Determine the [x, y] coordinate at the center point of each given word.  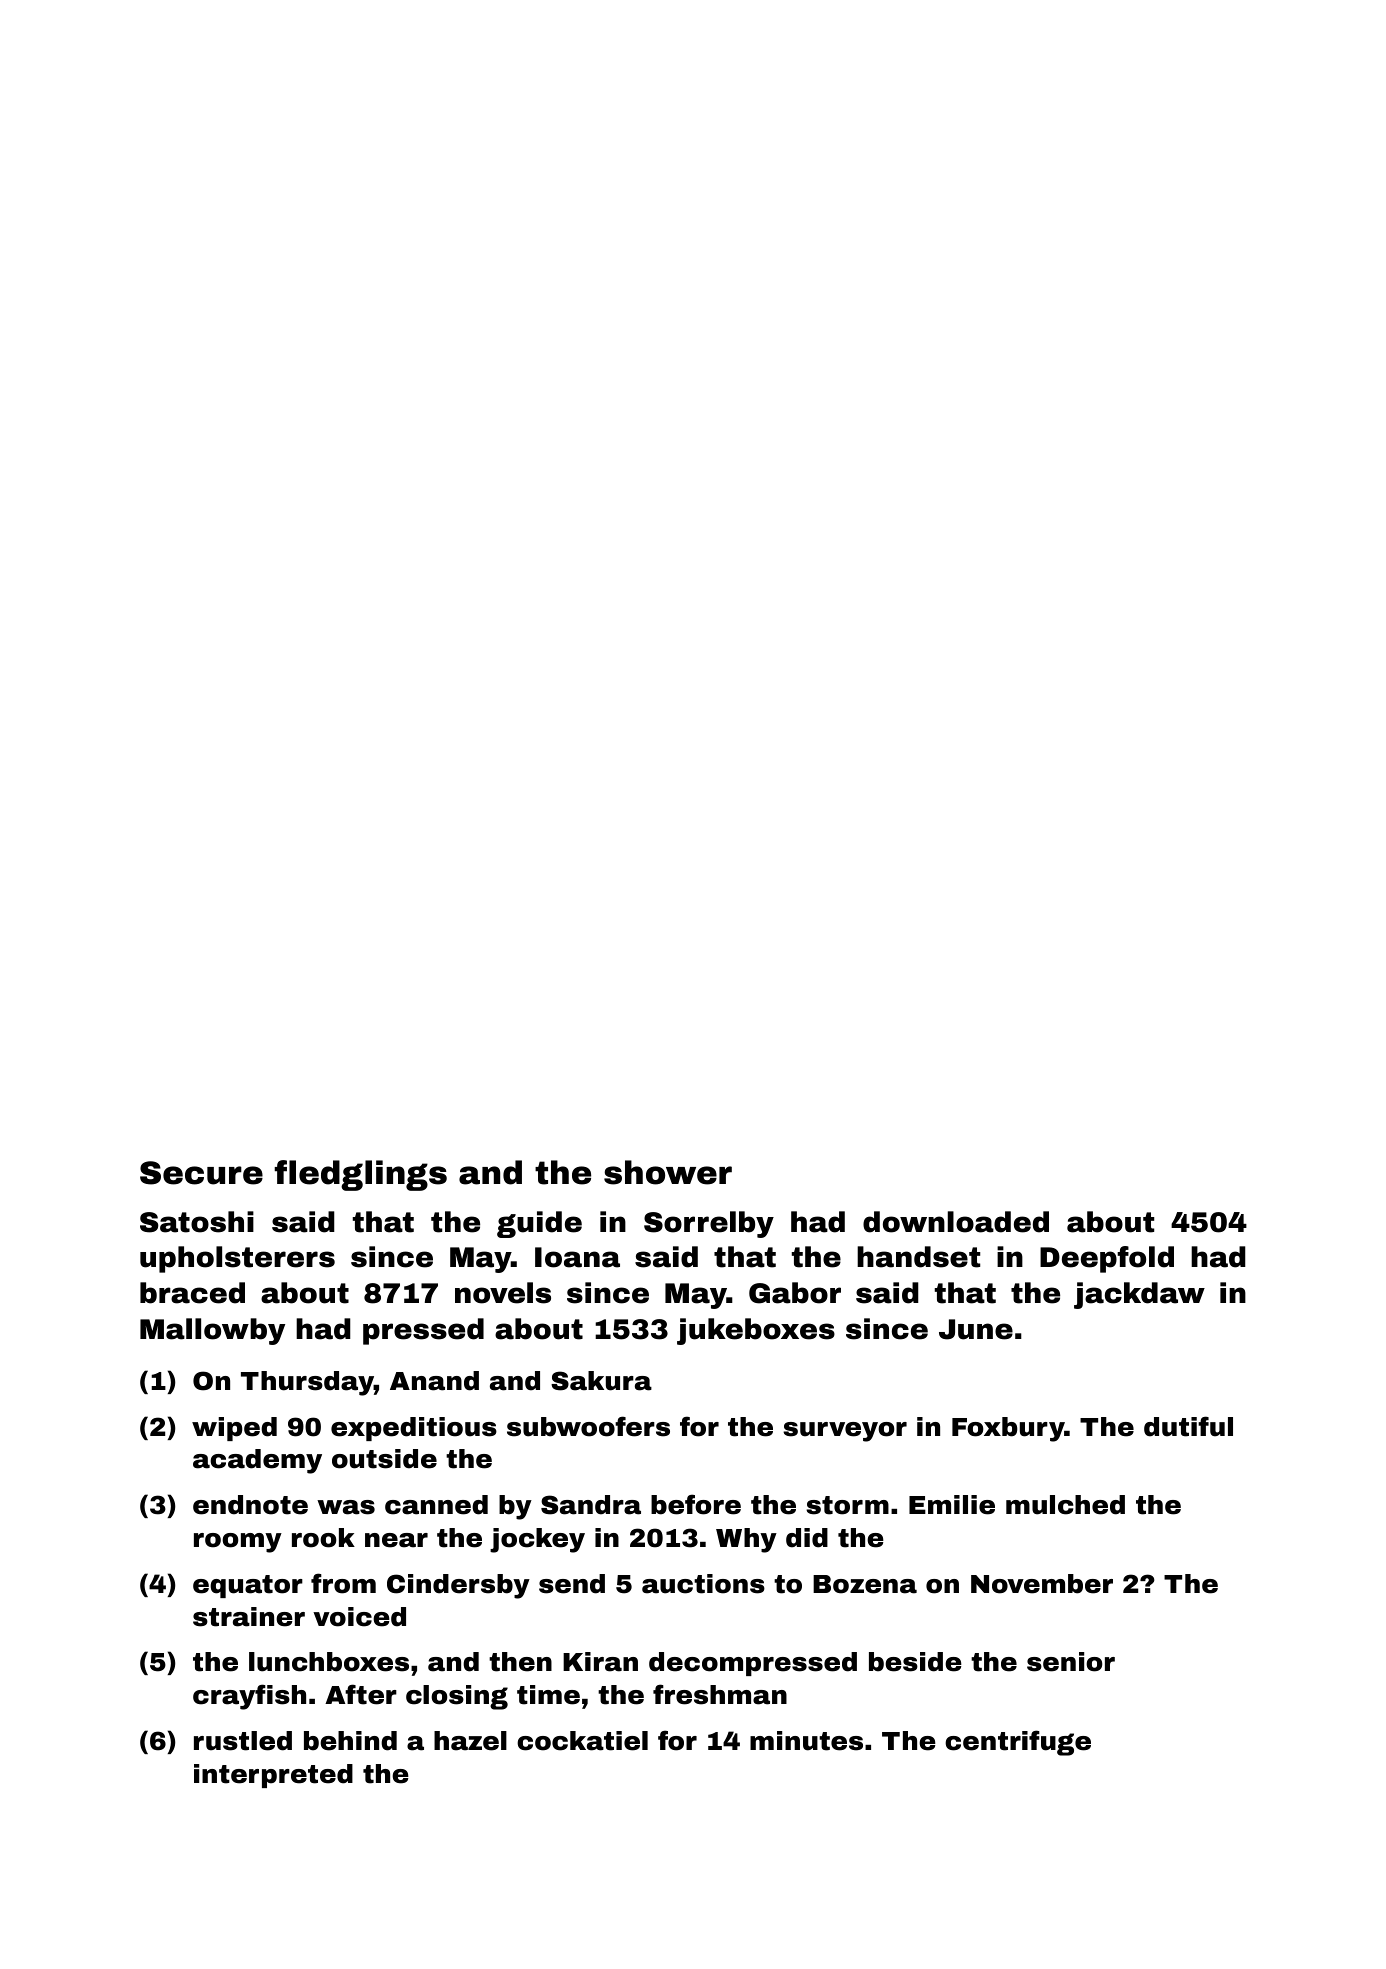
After [361, 1694]
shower [668, 1172]
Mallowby [212, 1331]
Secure [201, 1173]
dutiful [1188, 1426]
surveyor [845, 1432]
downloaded [956, 1222]
